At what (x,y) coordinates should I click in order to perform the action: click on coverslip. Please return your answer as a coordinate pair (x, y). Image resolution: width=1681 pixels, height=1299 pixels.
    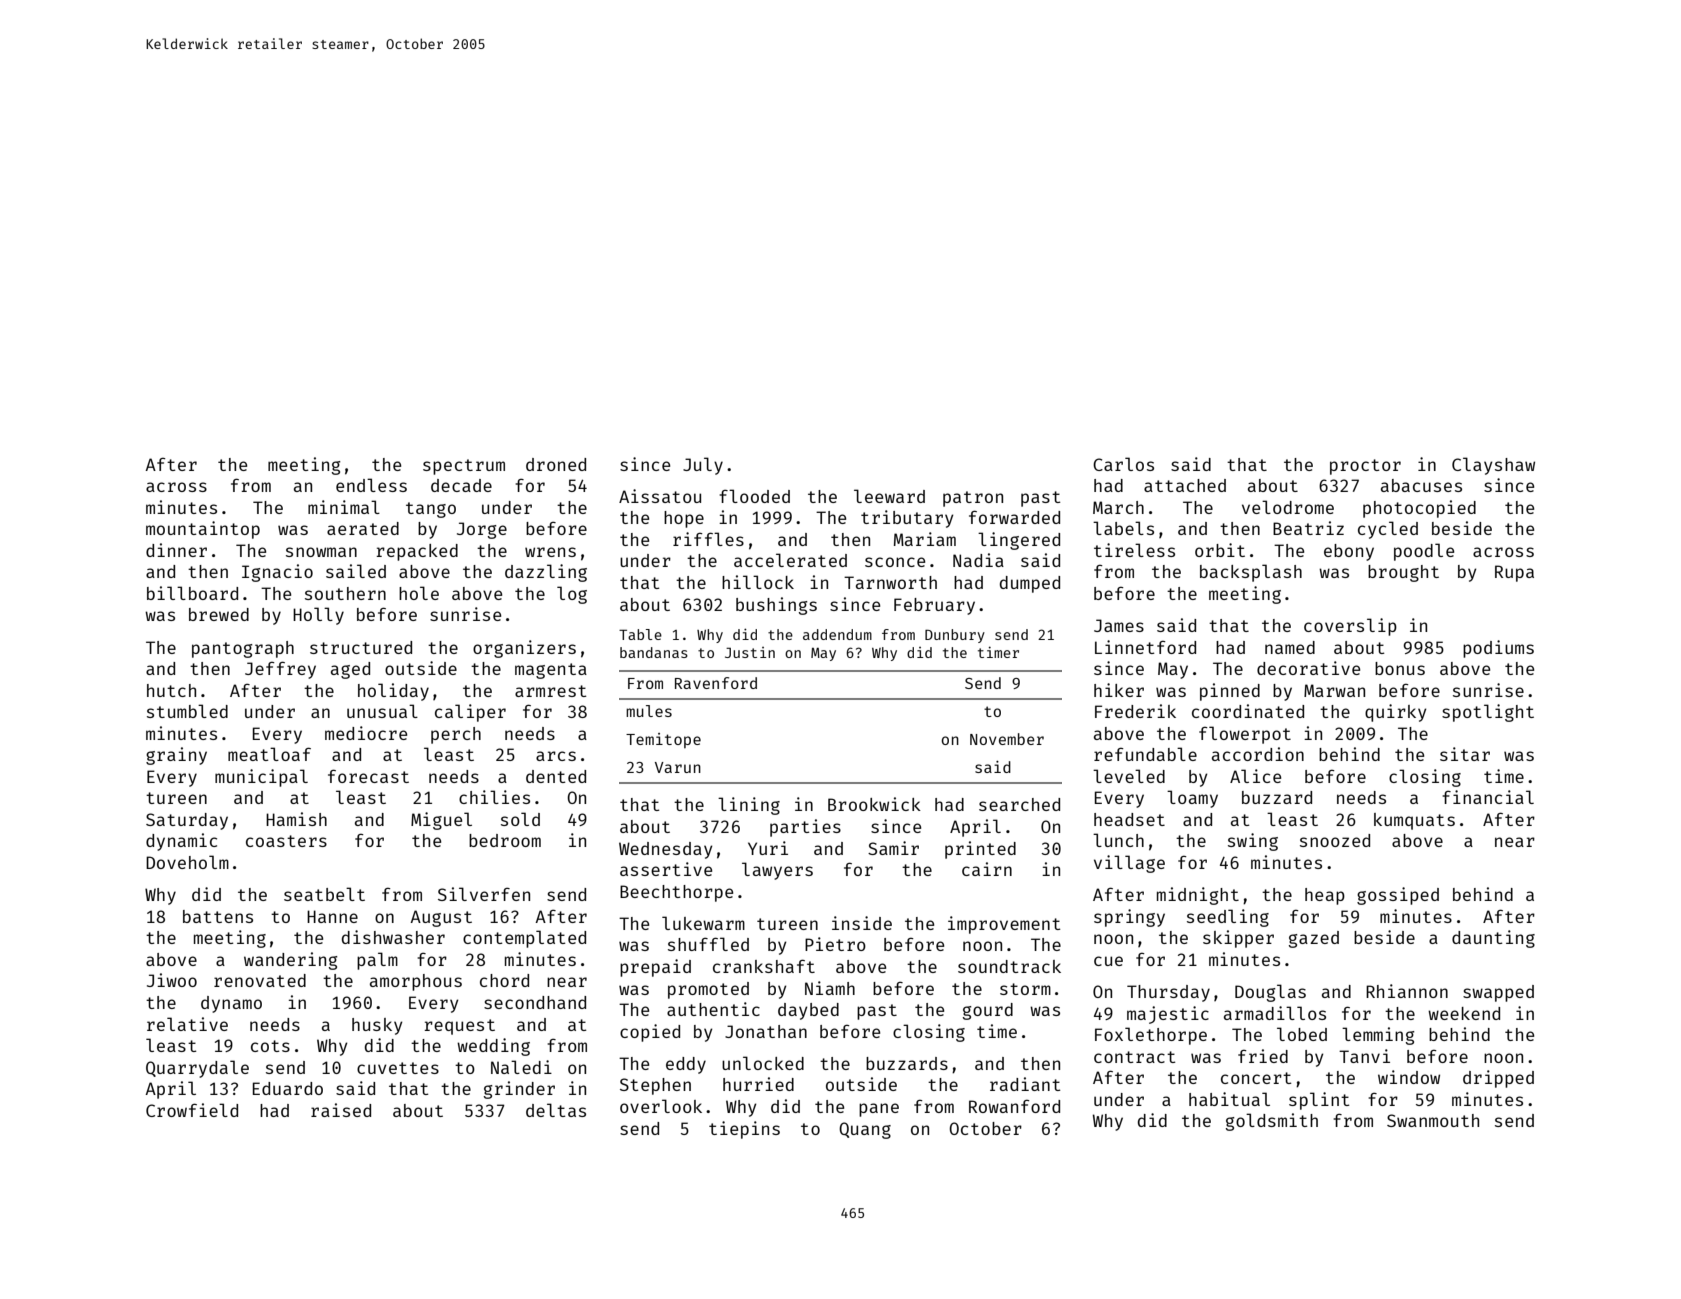
    Looking at the image, I should click on (1350, 627).
